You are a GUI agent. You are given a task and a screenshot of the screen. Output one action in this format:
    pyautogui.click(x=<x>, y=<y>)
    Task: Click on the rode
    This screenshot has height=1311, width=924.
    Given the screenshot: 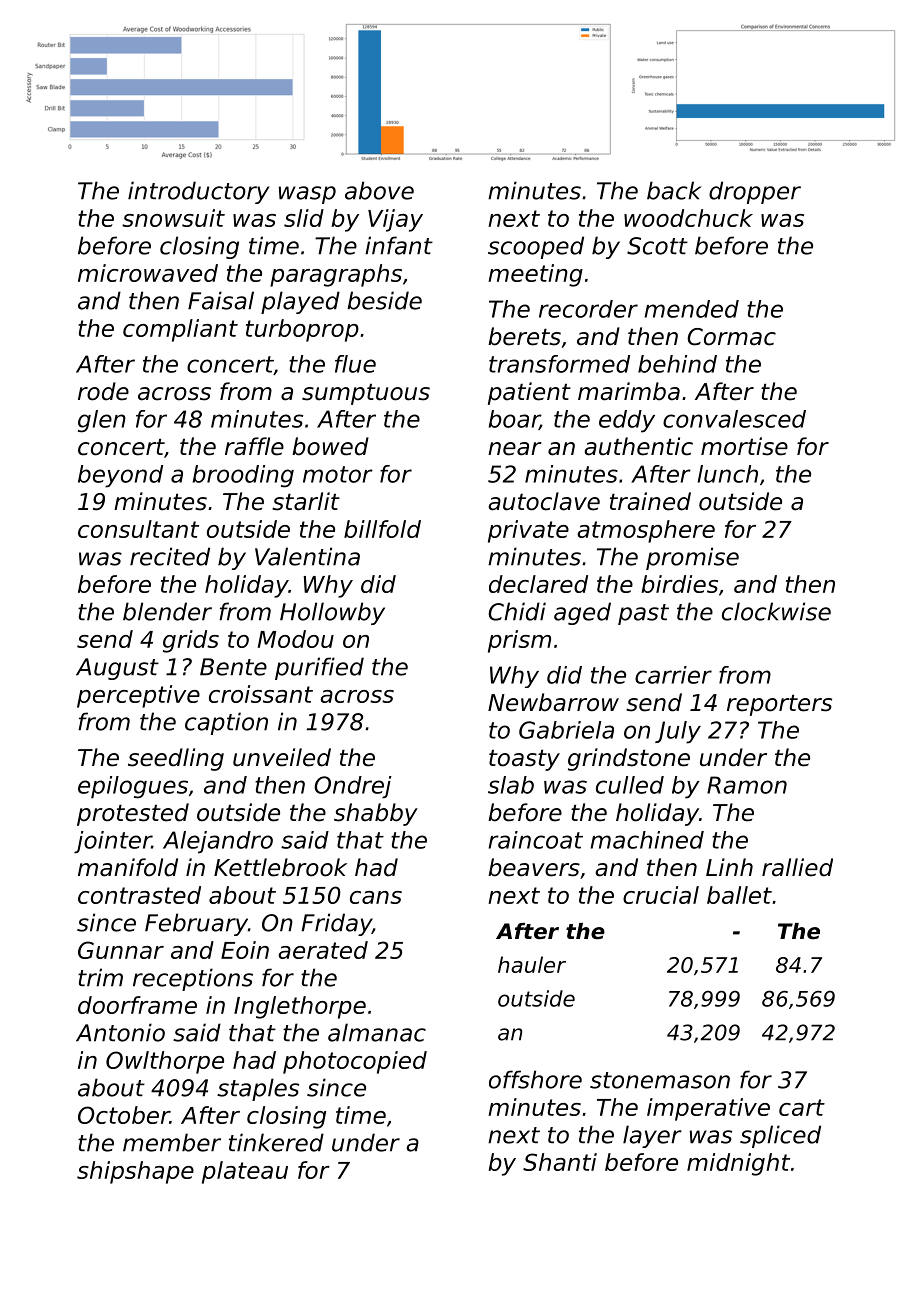 What is the action you would take?
    pyautogui.click(x=103, y=391)
